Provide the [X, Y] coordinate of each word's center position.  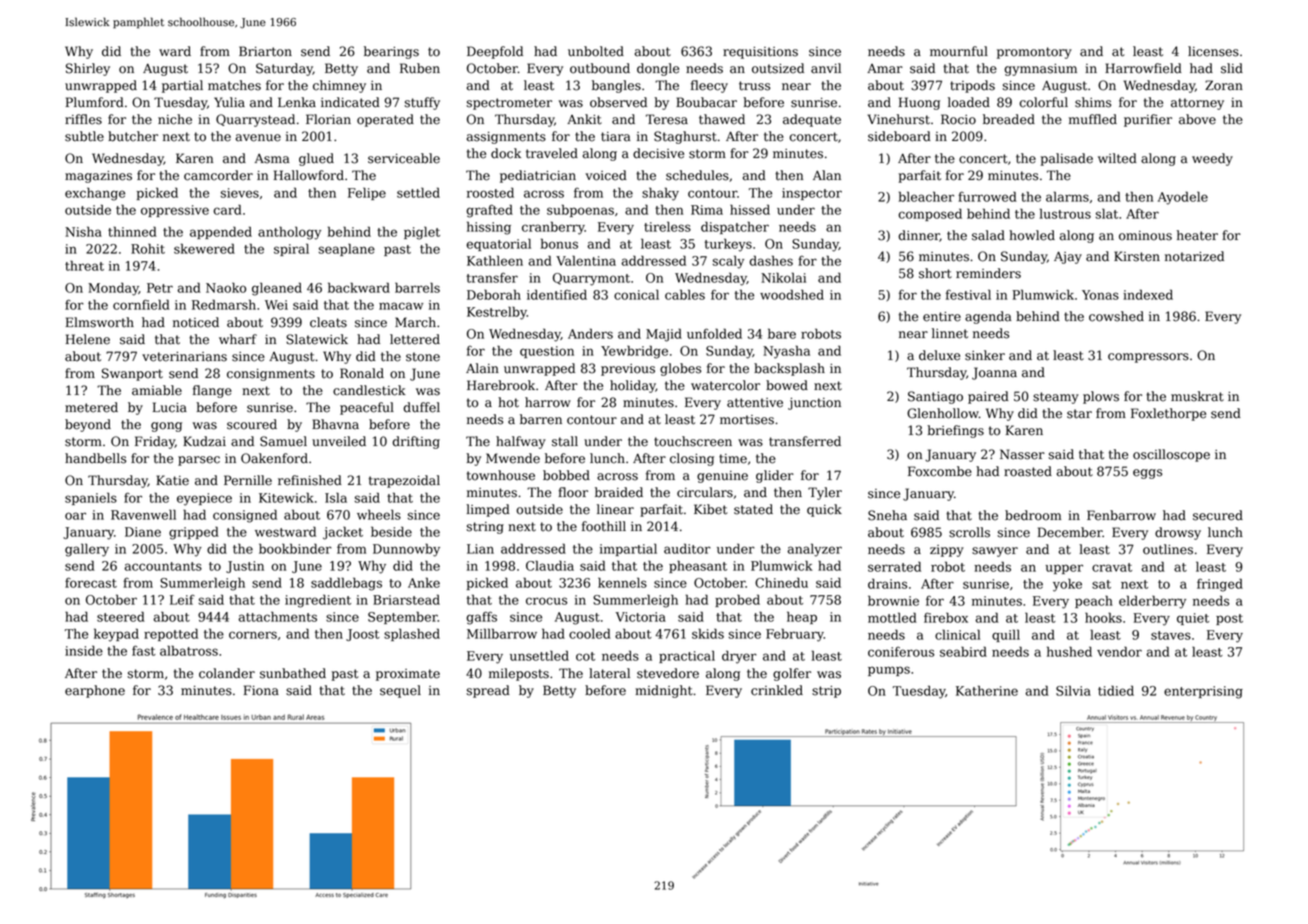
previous [628, 370]
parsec [199, 461]
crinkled [777, 690]
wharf [238, 339]
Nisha [83, 231]
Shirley [88, 69]
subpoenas [580, 210]
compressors [1148, 358]
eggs [1147, 474]
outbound [600, 68]
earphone [95, 691]
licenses [1213, 51]
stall [565, 441]
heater [1197, 235]
